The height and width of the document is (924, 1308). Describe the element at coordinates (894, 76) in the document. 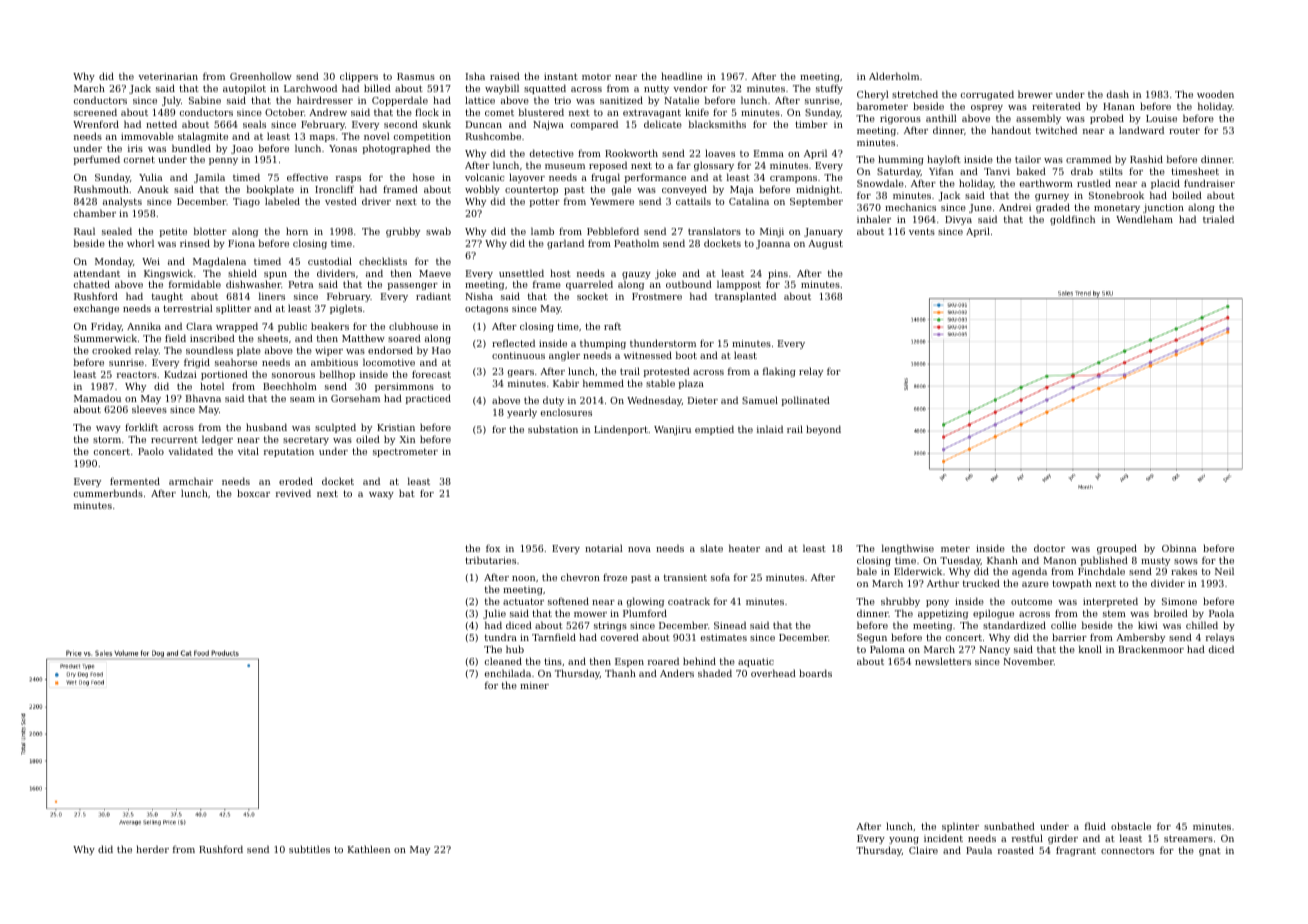

I see `Alderholm` at that location.
